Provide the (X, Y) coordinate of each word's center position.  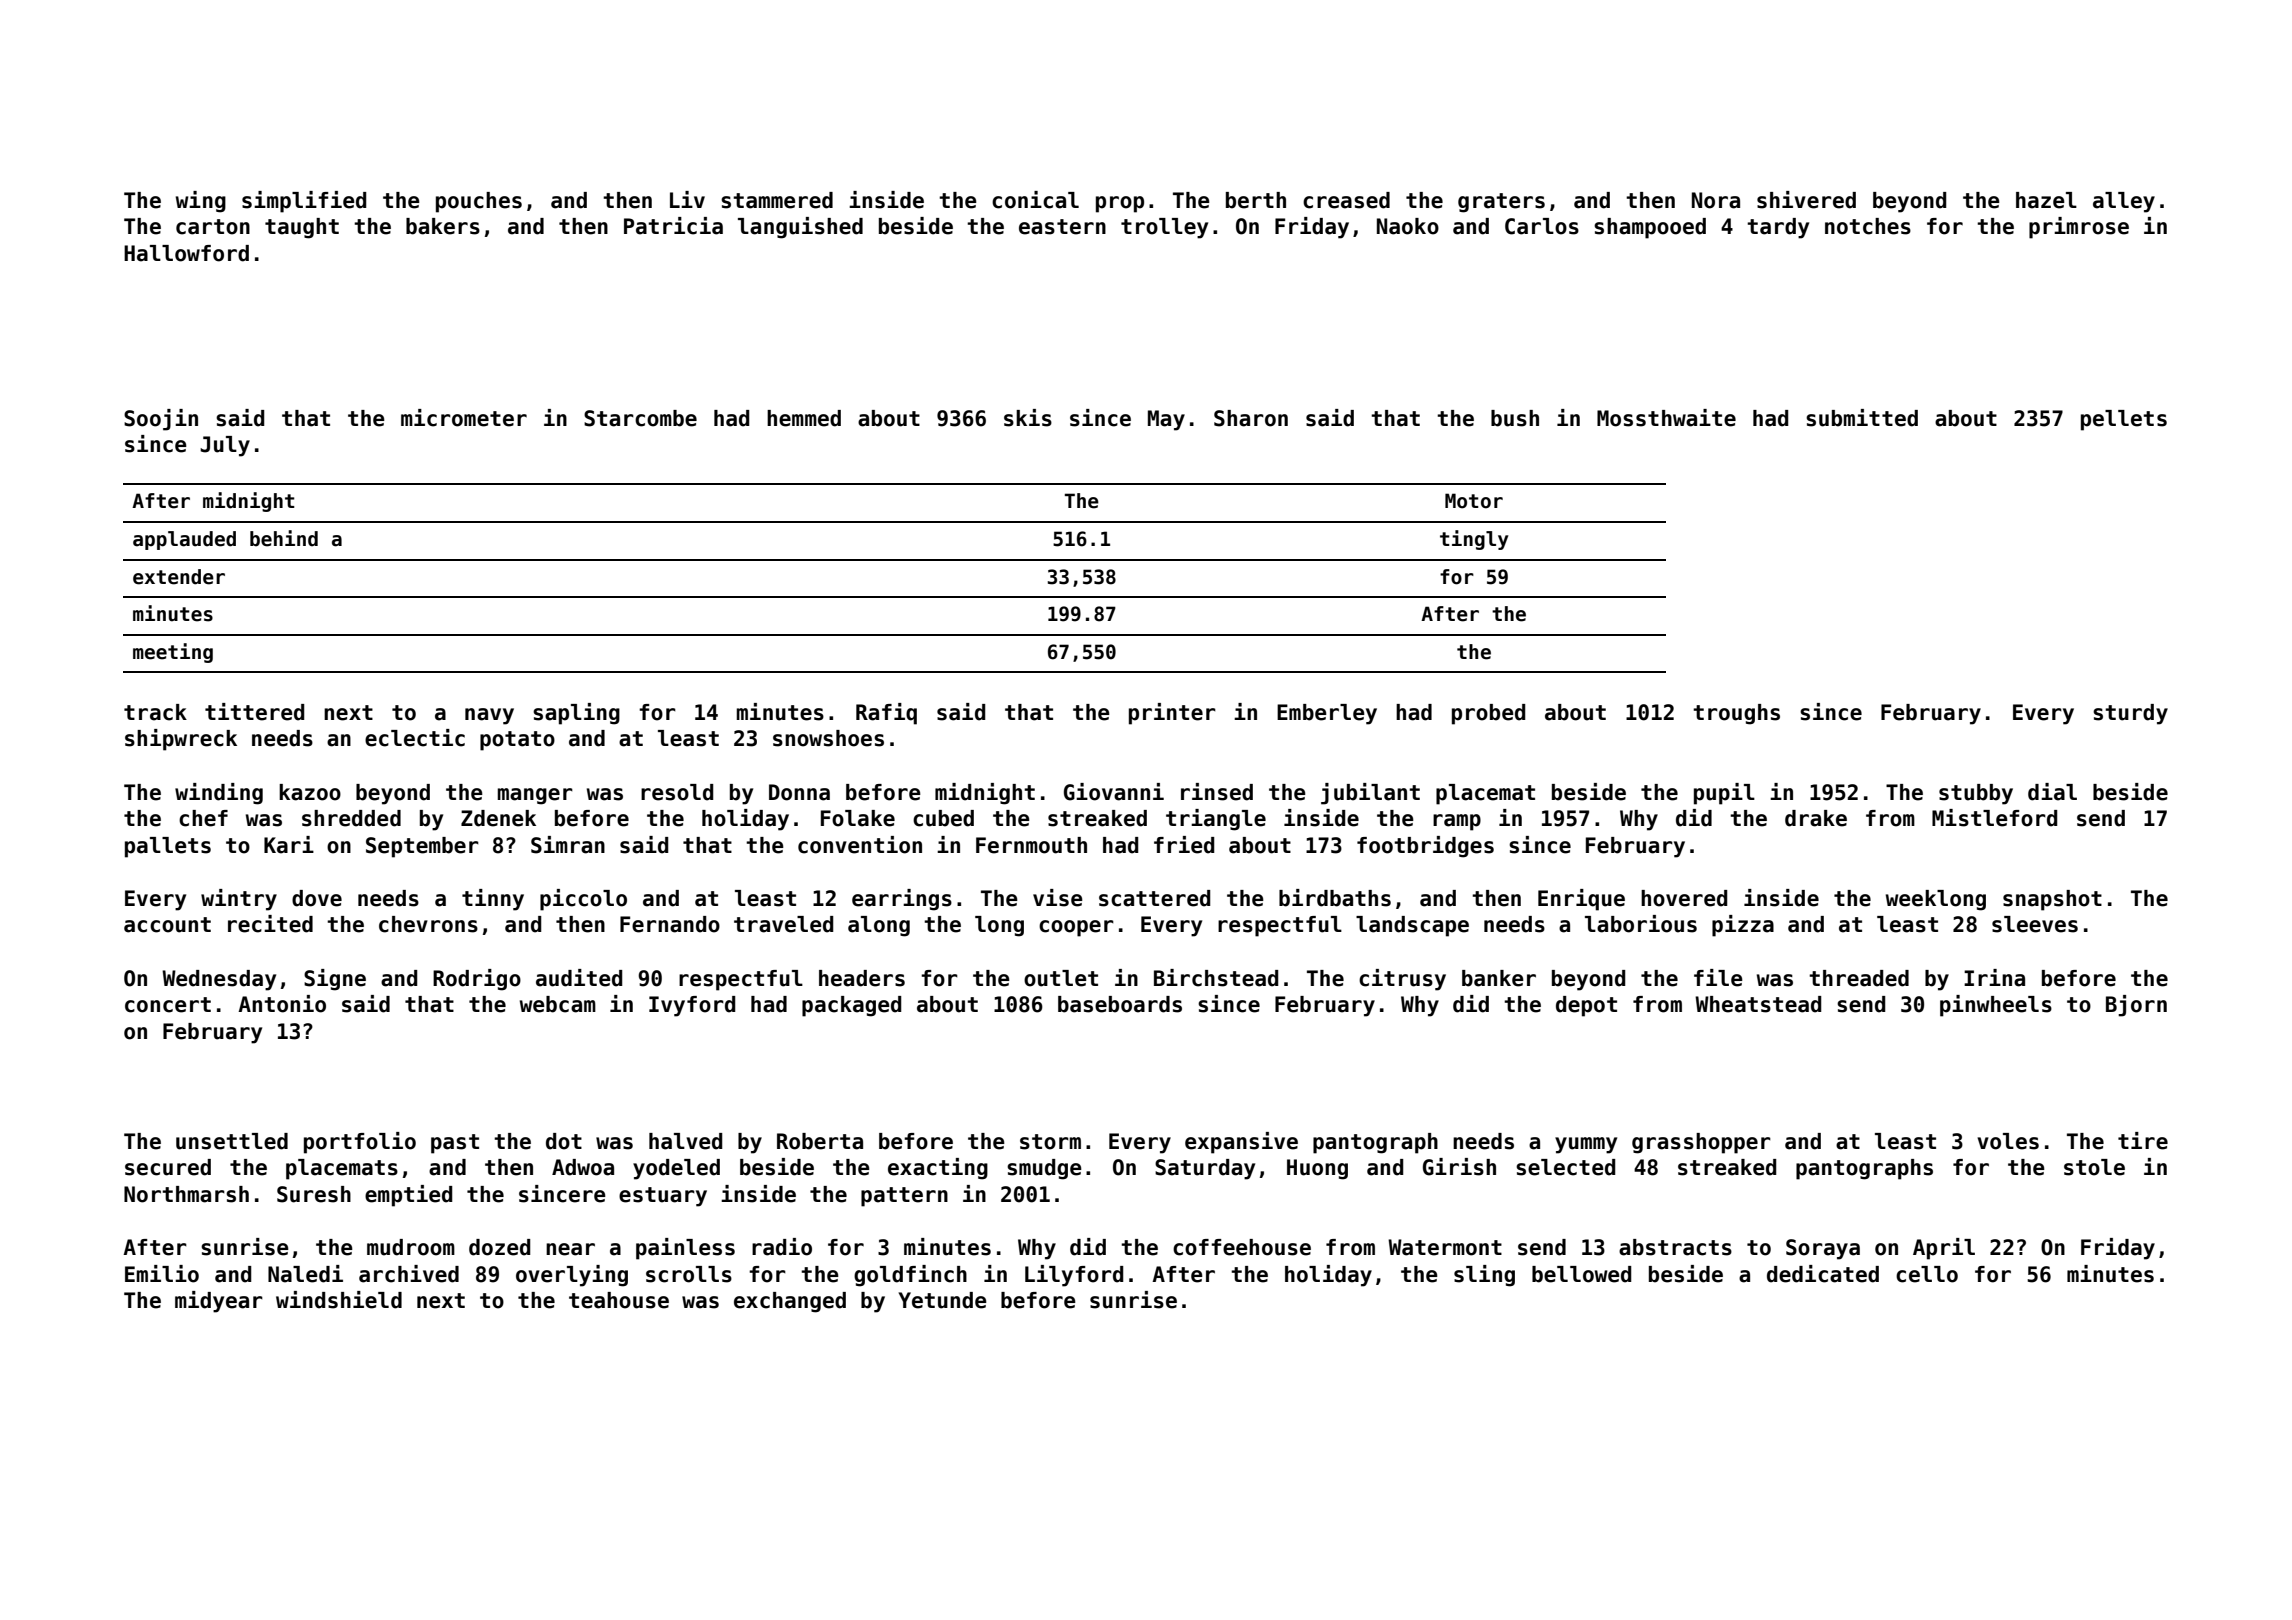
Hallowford (186, 253)
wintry (239, 900)
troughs (1736, 714)
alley (2124, 202)
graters (1501, 203)
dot (564, 1141)
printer (1172, 714)
